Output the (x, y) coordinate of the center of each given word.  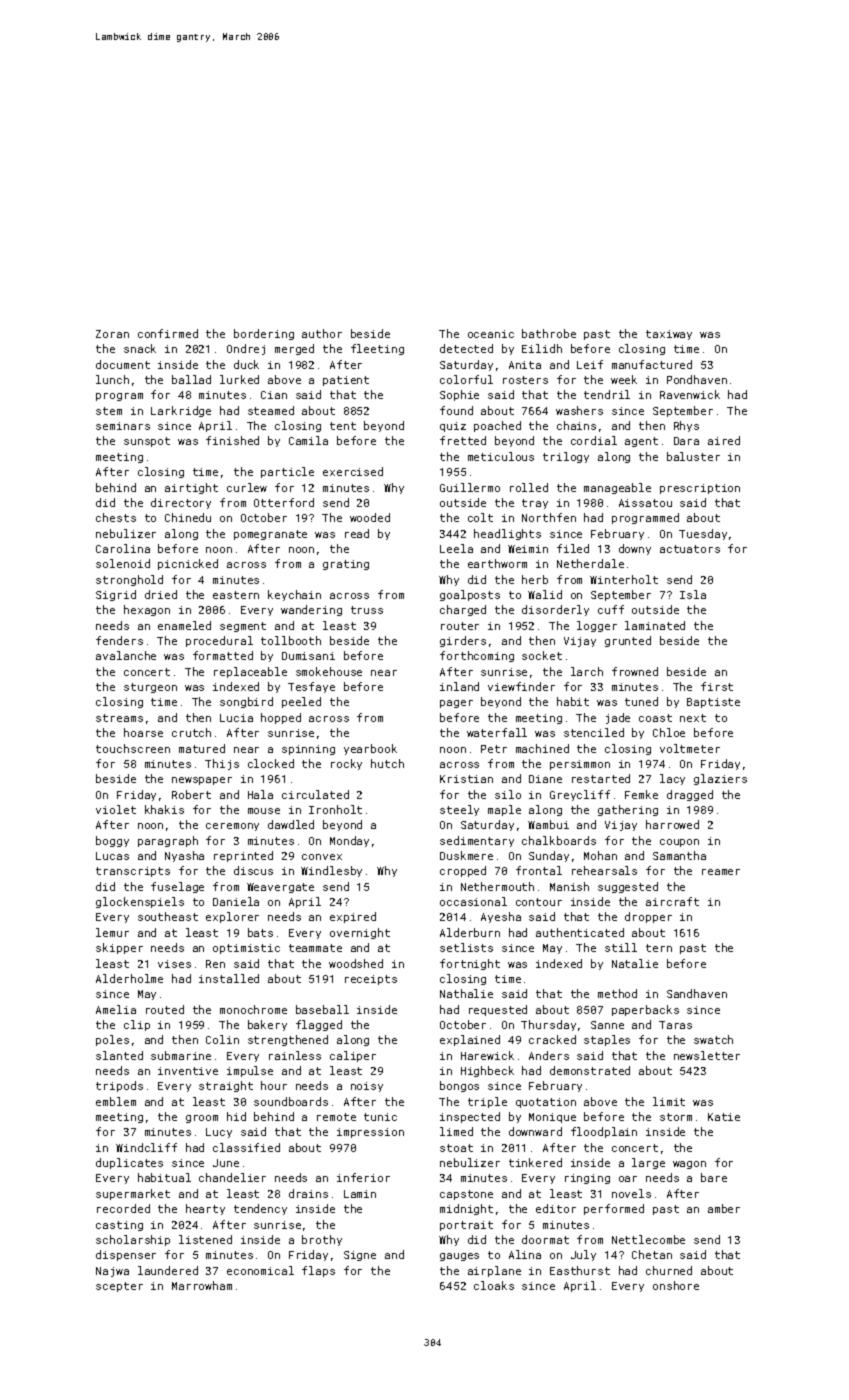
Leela (456, 548)
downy (635, 549)
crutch (191, 732)
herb (535, 579)
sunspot (147, 442)
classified (246, 1147)
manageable (617, 488)
